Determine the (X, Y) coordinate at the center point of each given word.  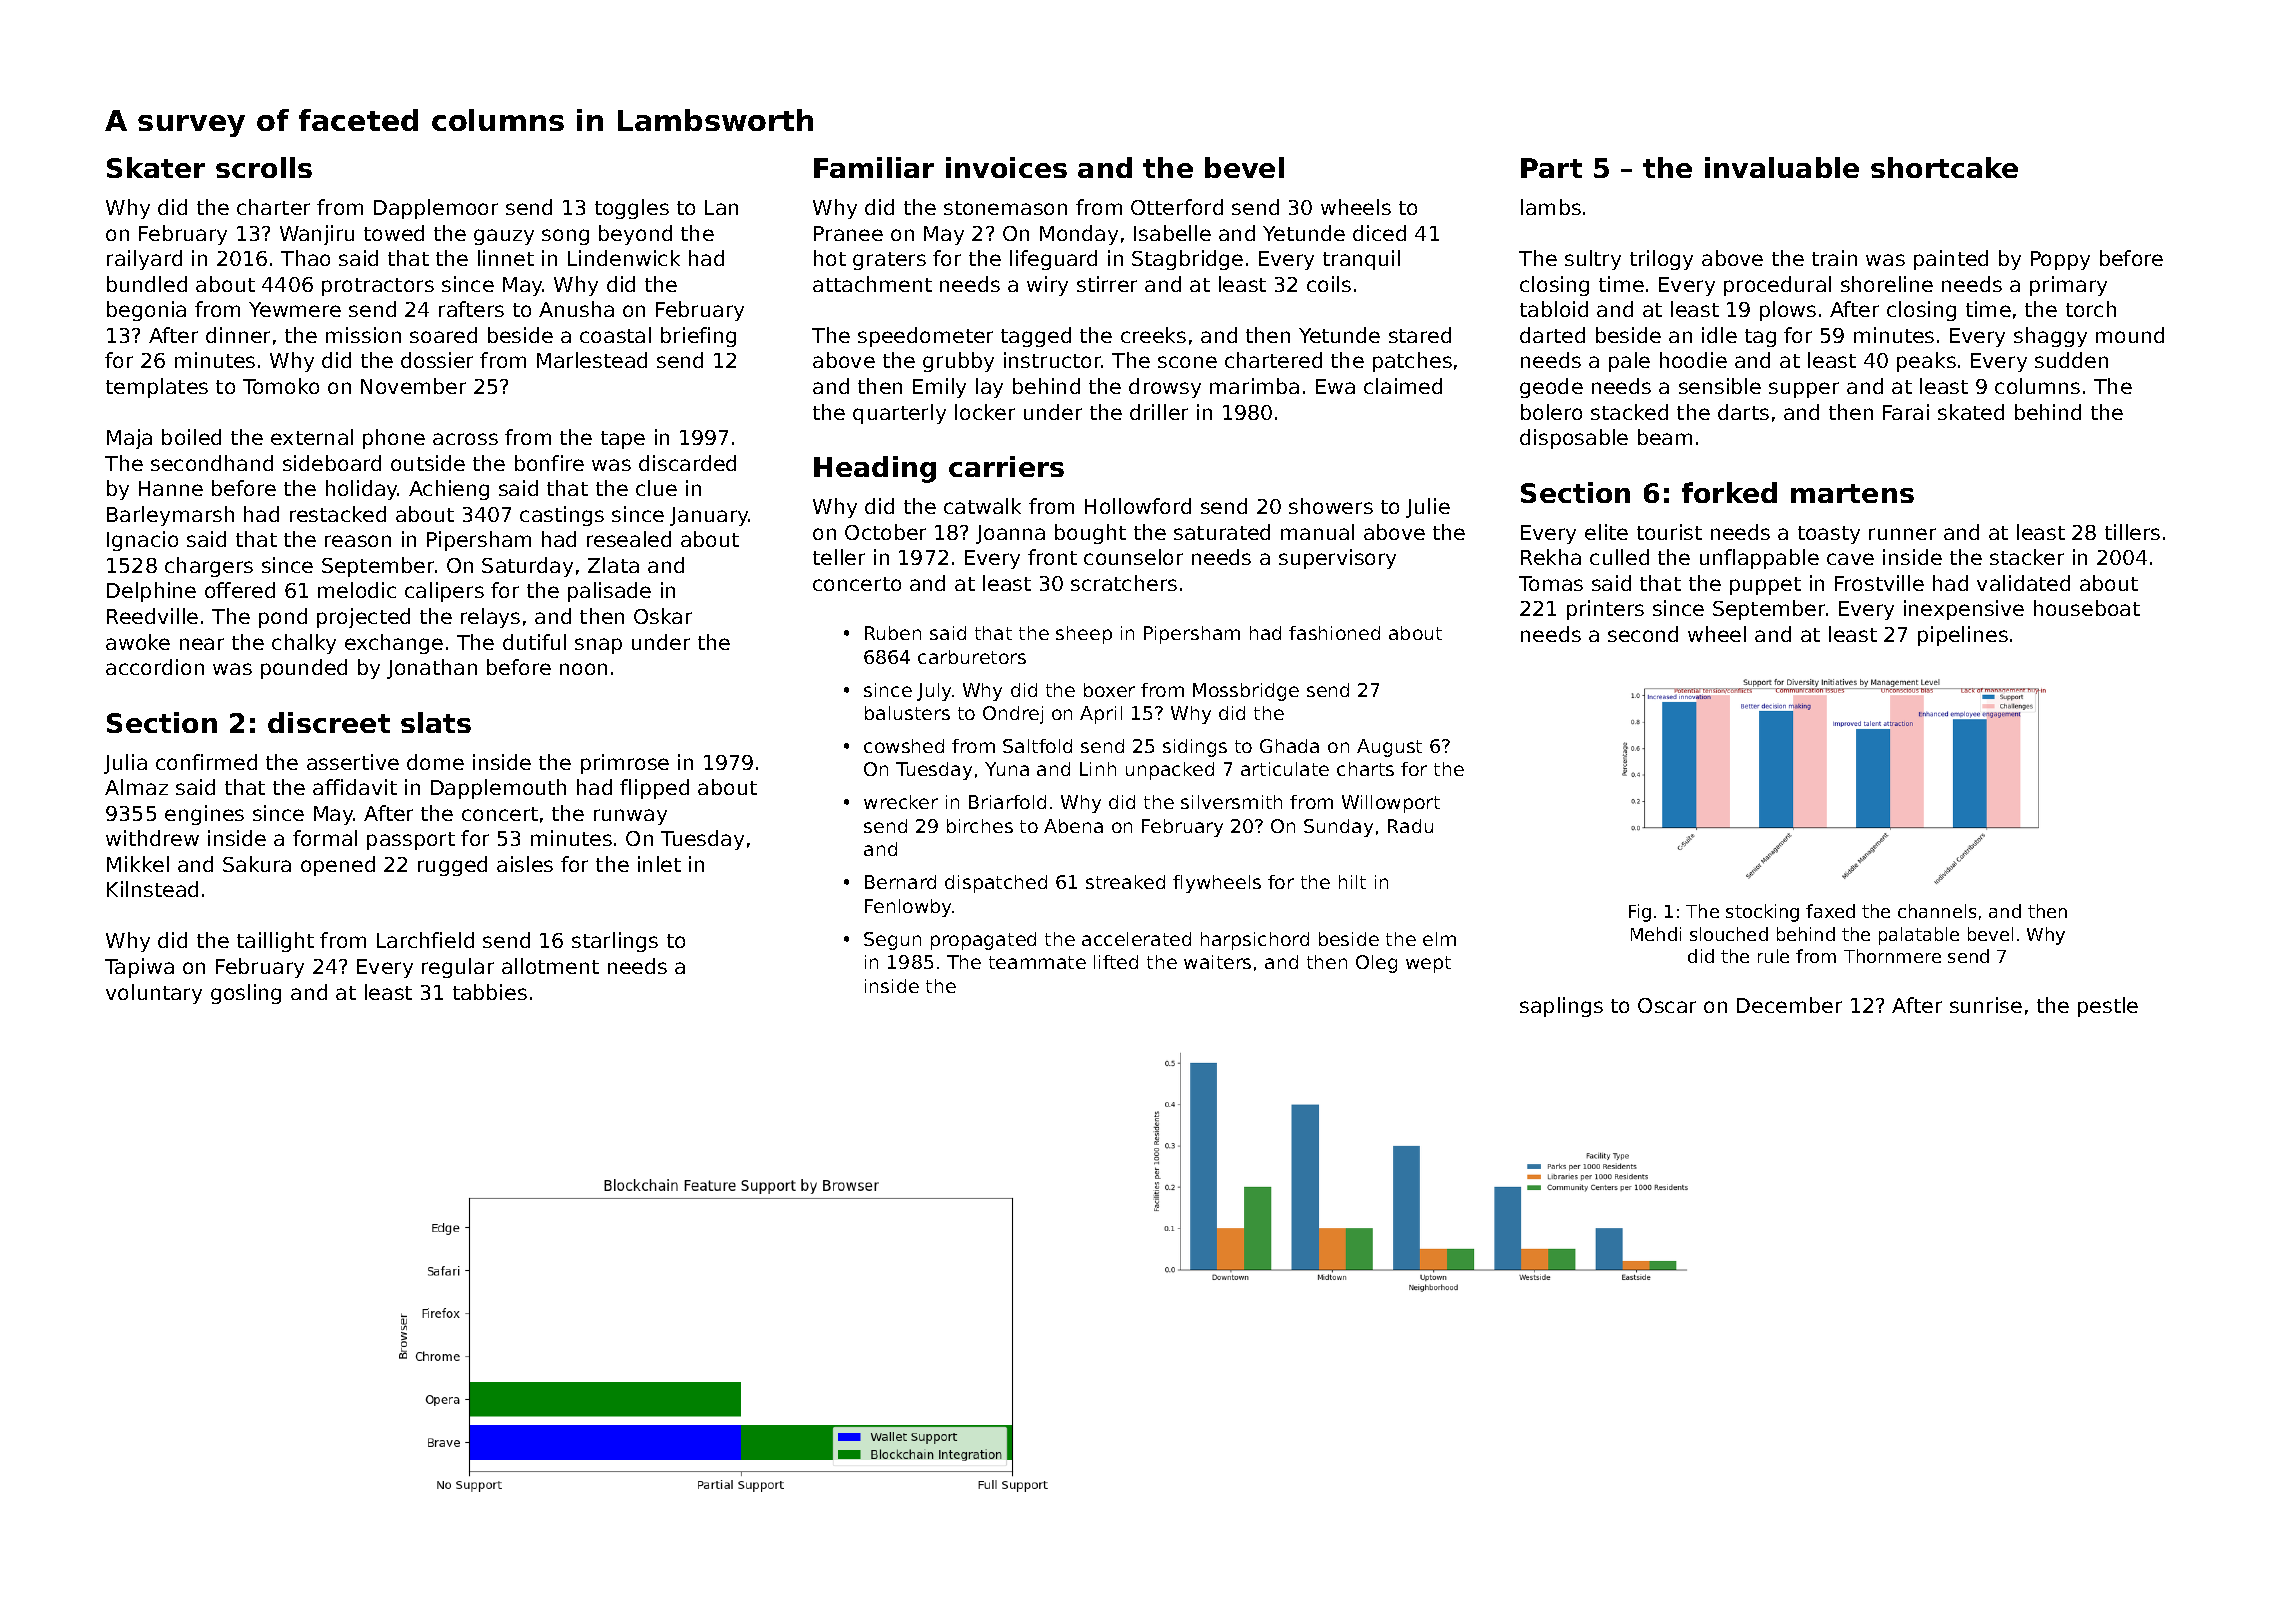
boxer (1109, 690)
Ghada (1289, 746)
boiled (191, 437)
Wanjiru (317, 235)
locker (985, 412)
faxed (1830, 911)
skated (1971, 412)
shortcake (1944, 167)
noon (583, 669)
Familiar (874, 167)
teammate (1037, 962)
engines (204, 815)
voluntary (154, 994)
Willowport (1391, 804)
